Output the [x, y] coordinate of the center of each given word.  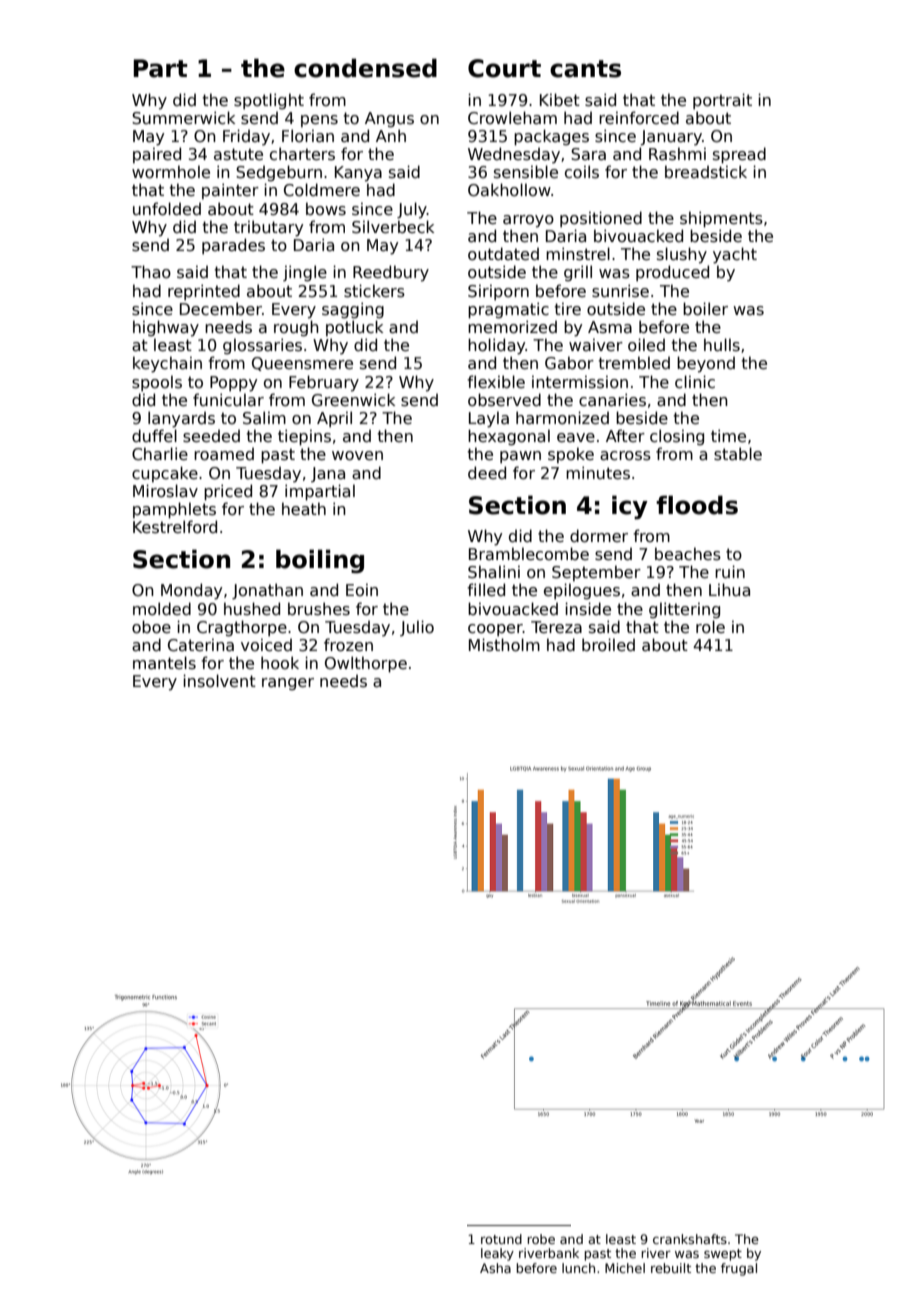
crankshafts [690, 1239]
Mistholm [504, 645]
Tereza [556, 627]
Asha [495, 1268]
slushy [682, 255]
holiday [497, 346]
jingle [305, 273]
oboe [151, 626]
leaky [497, 1254]
